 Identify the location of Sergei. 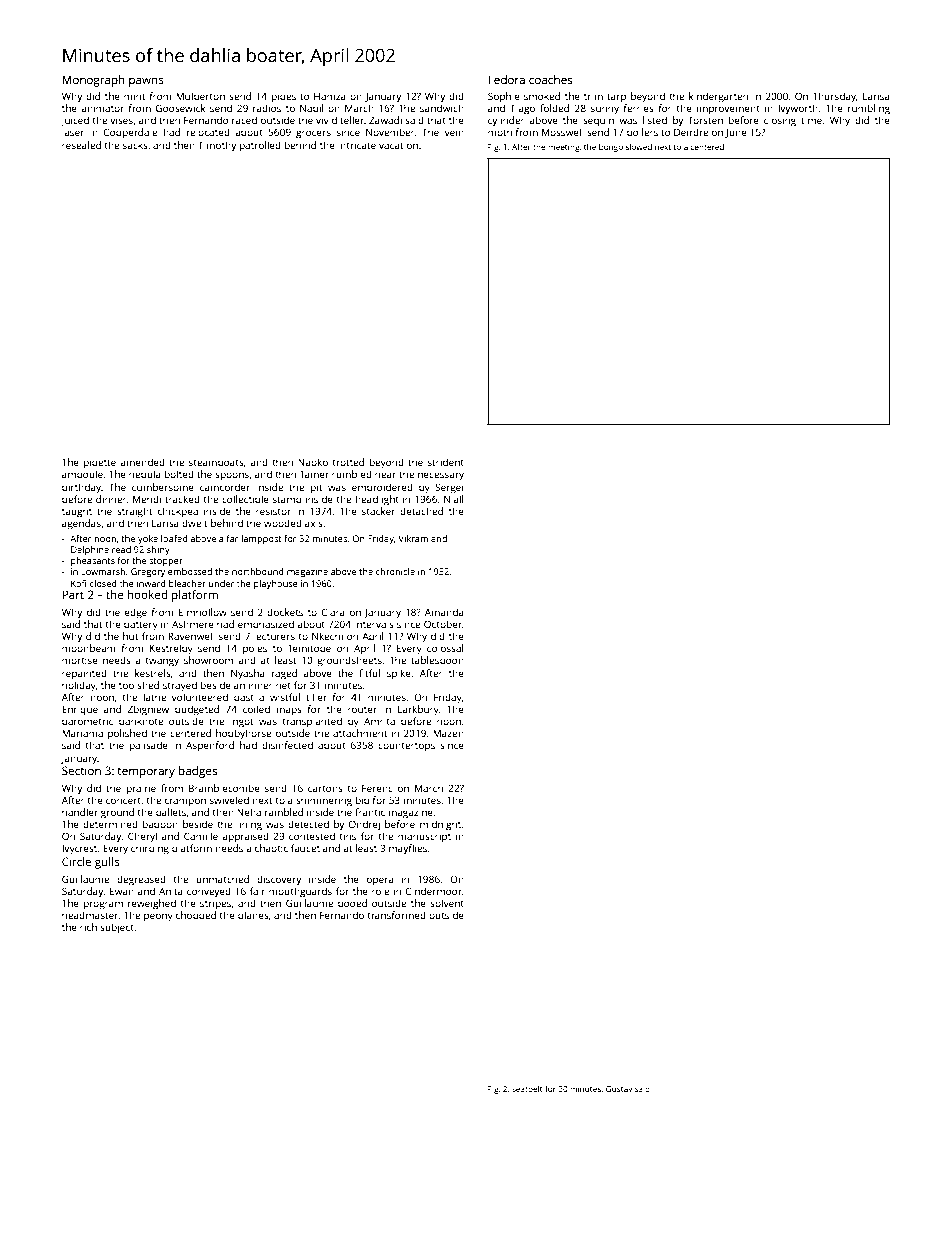
(449, 488).
